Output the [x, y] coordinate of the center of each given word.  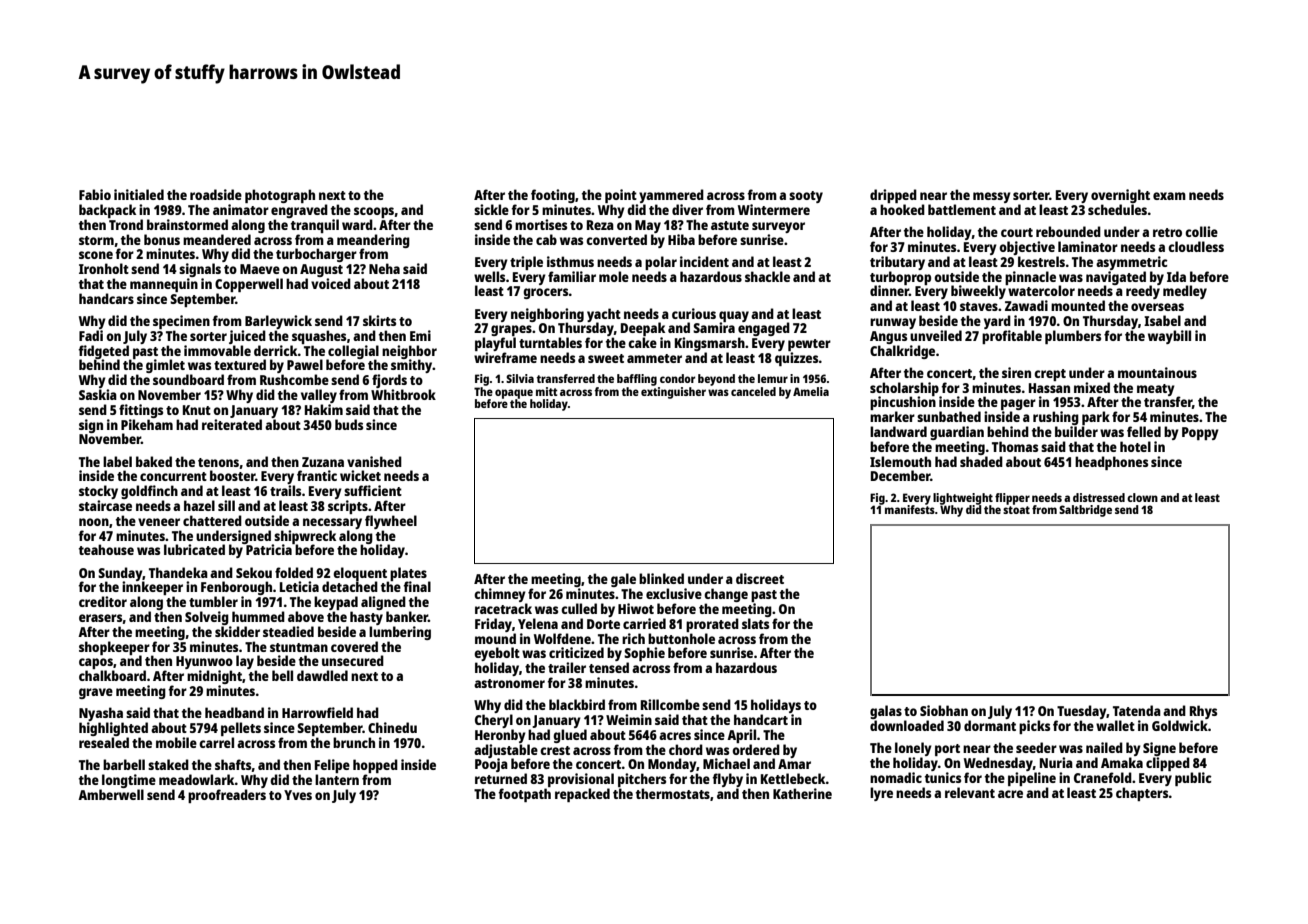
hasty [366, 618]
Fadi [91, 335]
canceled [753, 391]
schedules [1117, 209]
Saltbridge [1085, 511]
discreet [760, 578]
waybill [1169, 337]
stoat [1016, 510]
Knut [197, 410]
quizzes [797, 359]
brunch [354, 742]
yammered [671, 196]
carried [644, 623]
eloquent [361, 574]
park [1096, 418]
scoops [374, 212]
